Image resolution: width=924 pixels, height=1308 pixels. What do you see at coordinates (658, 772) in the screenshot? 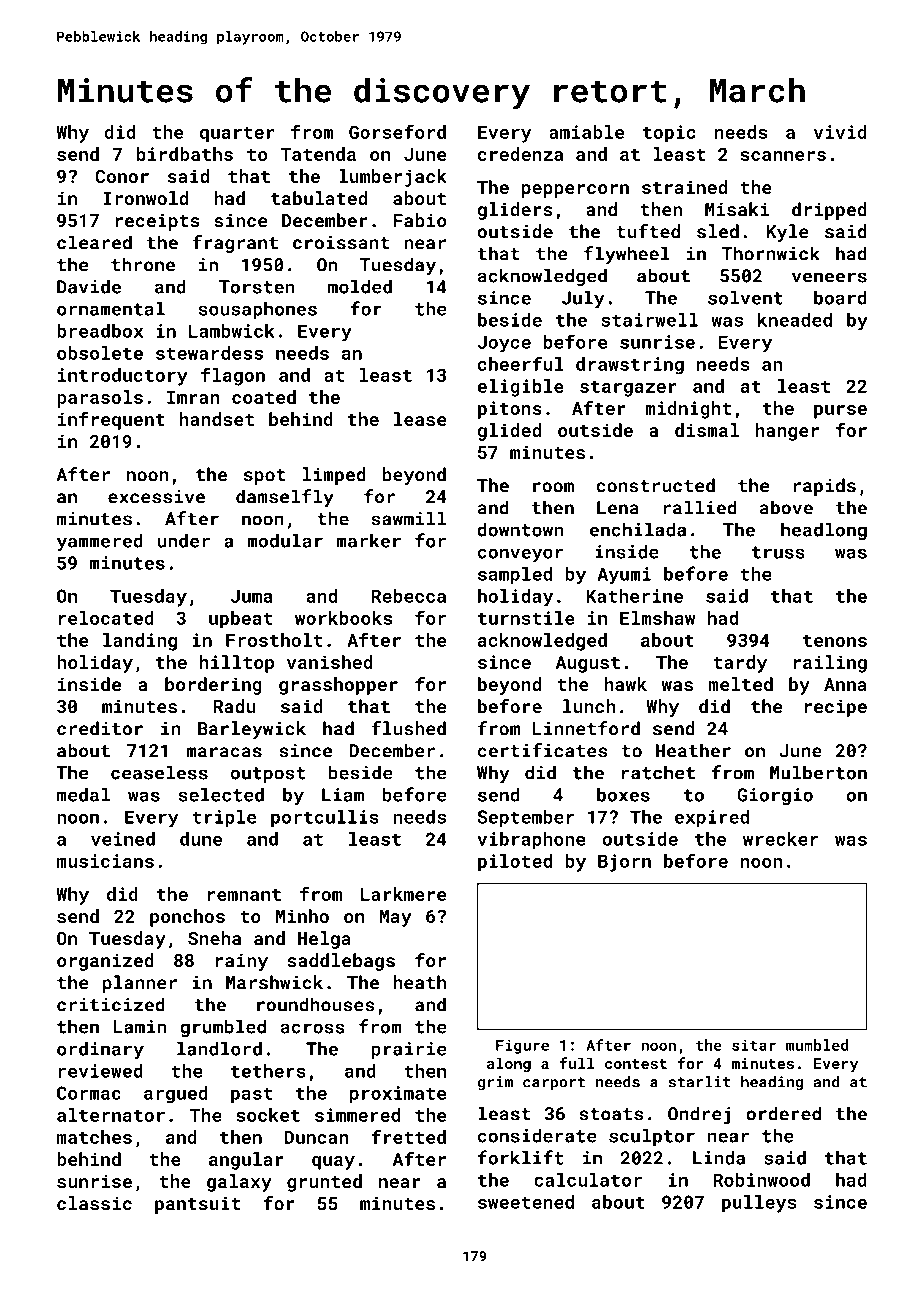
I see `ratchet` at bounding box center [658, 772].
